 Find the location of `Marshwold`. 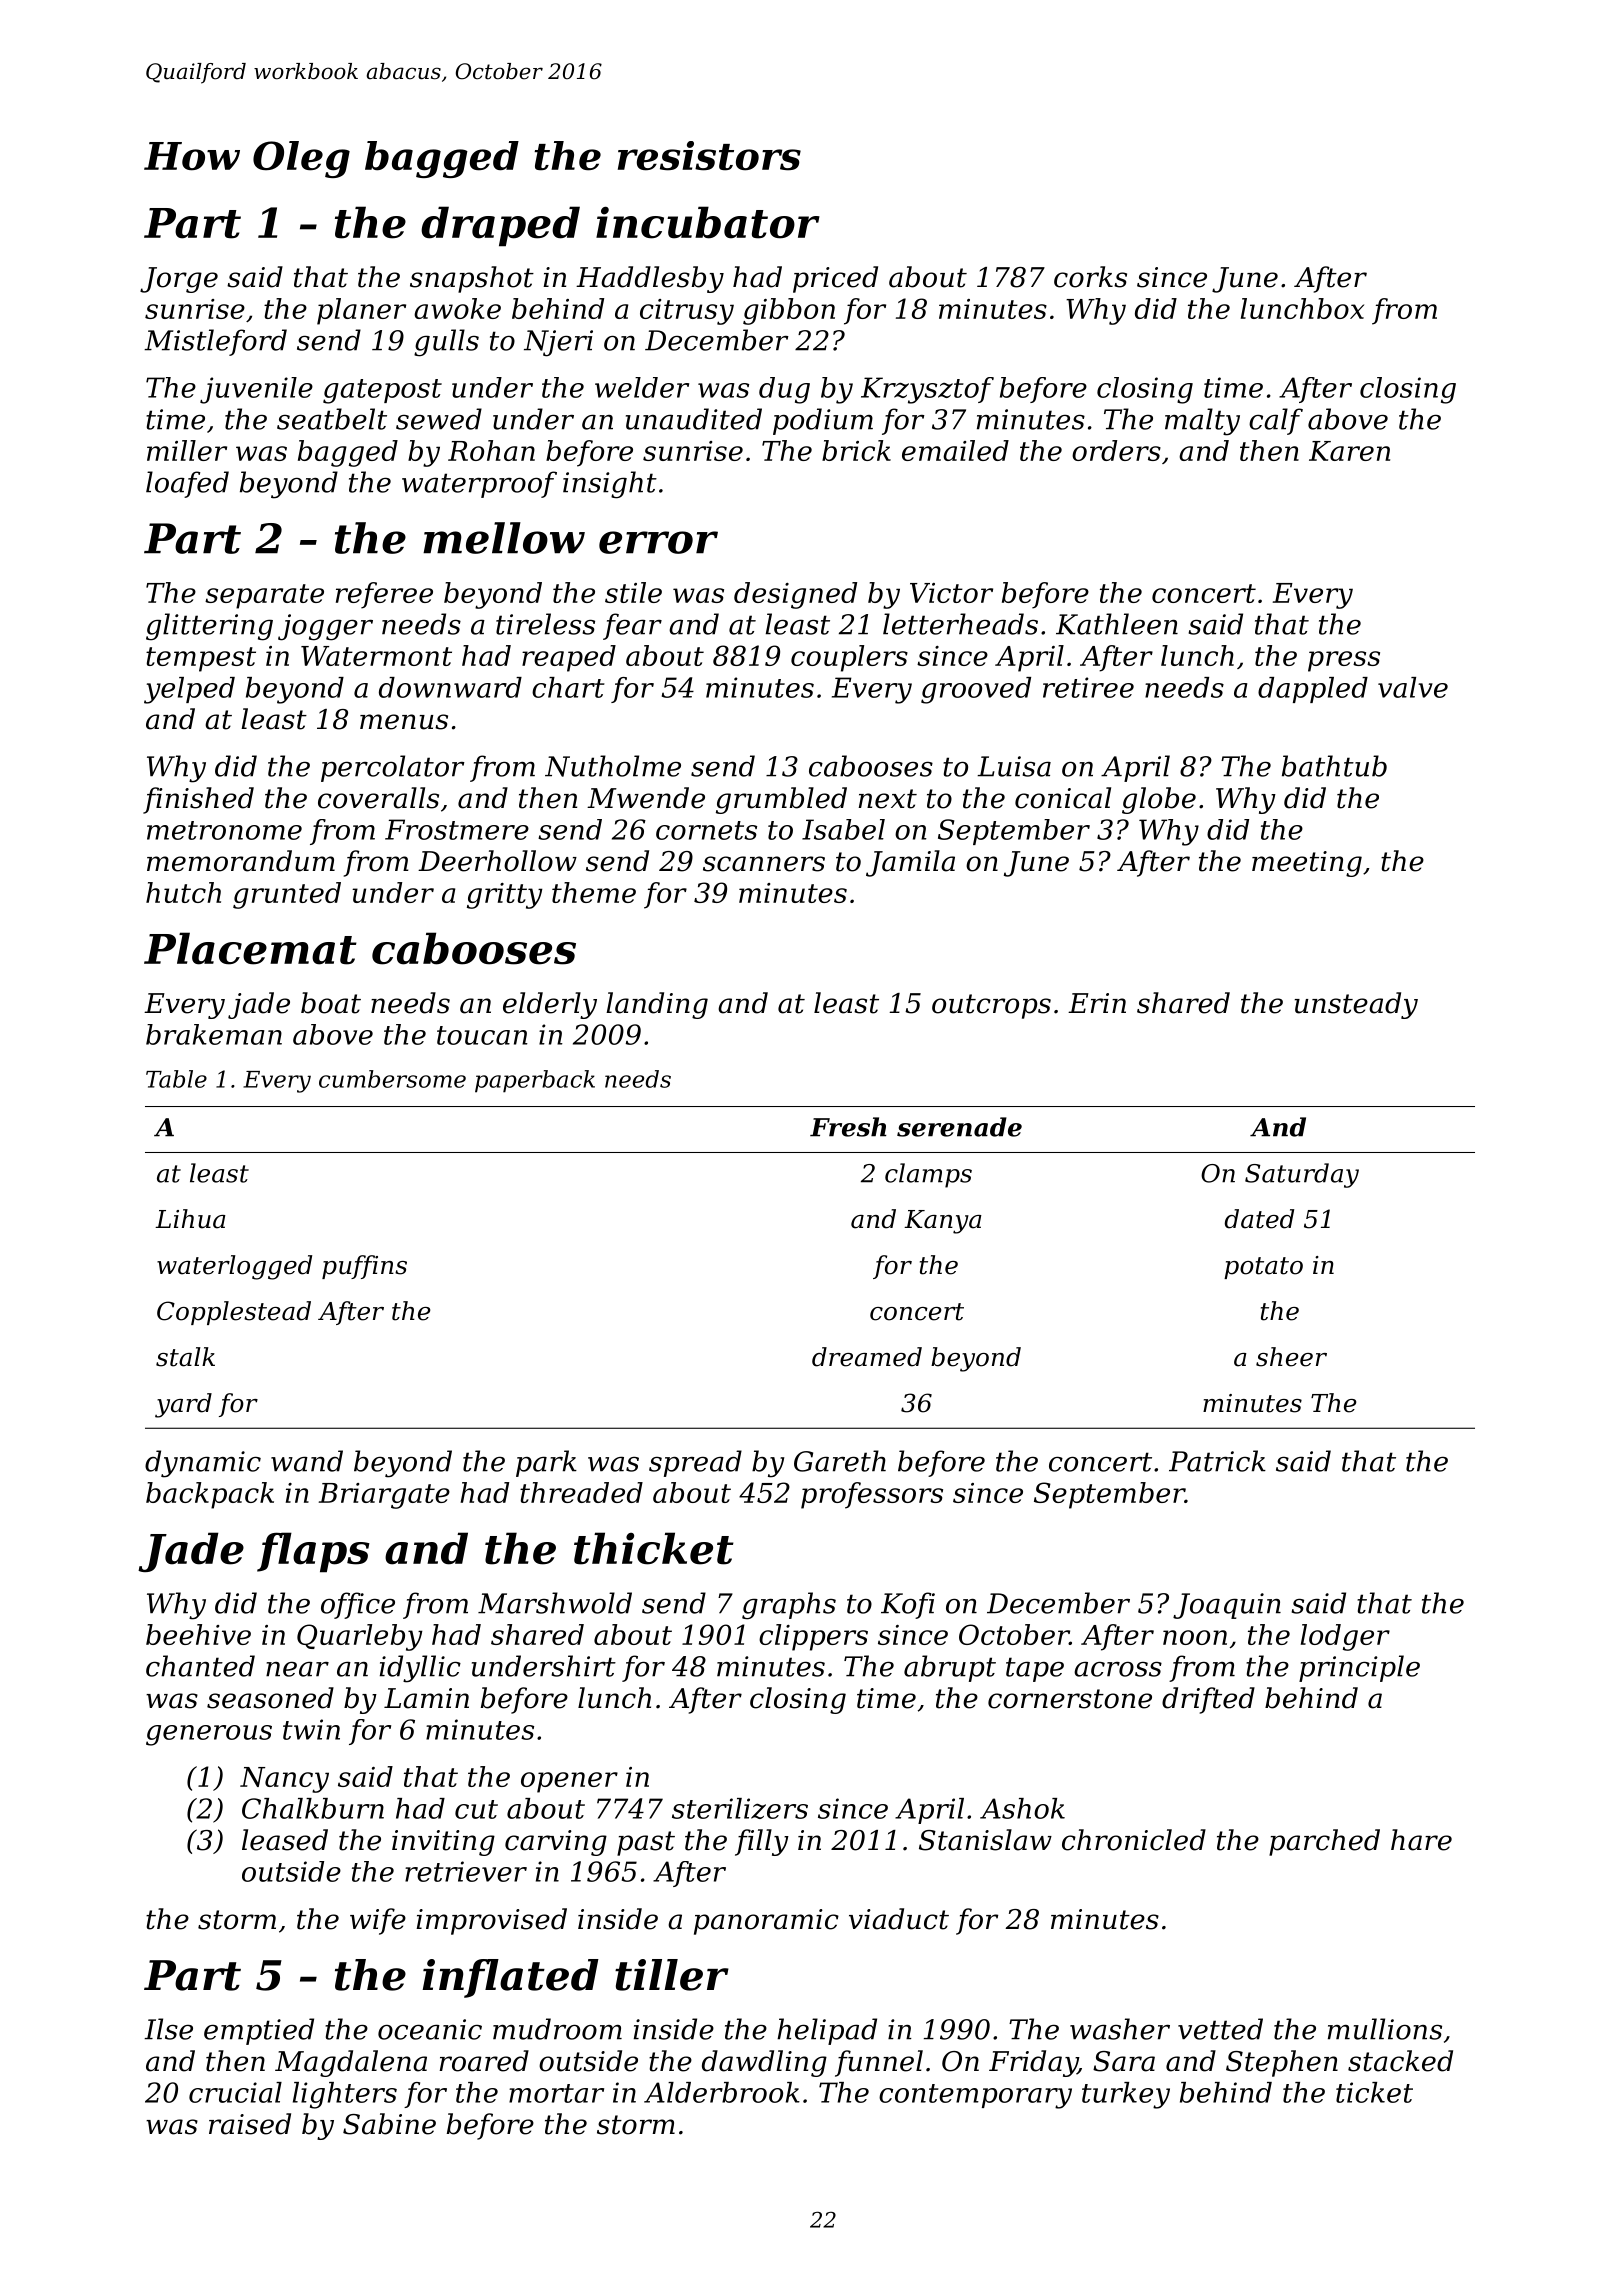

Marshwold is located at coordinates (555, 1603).
